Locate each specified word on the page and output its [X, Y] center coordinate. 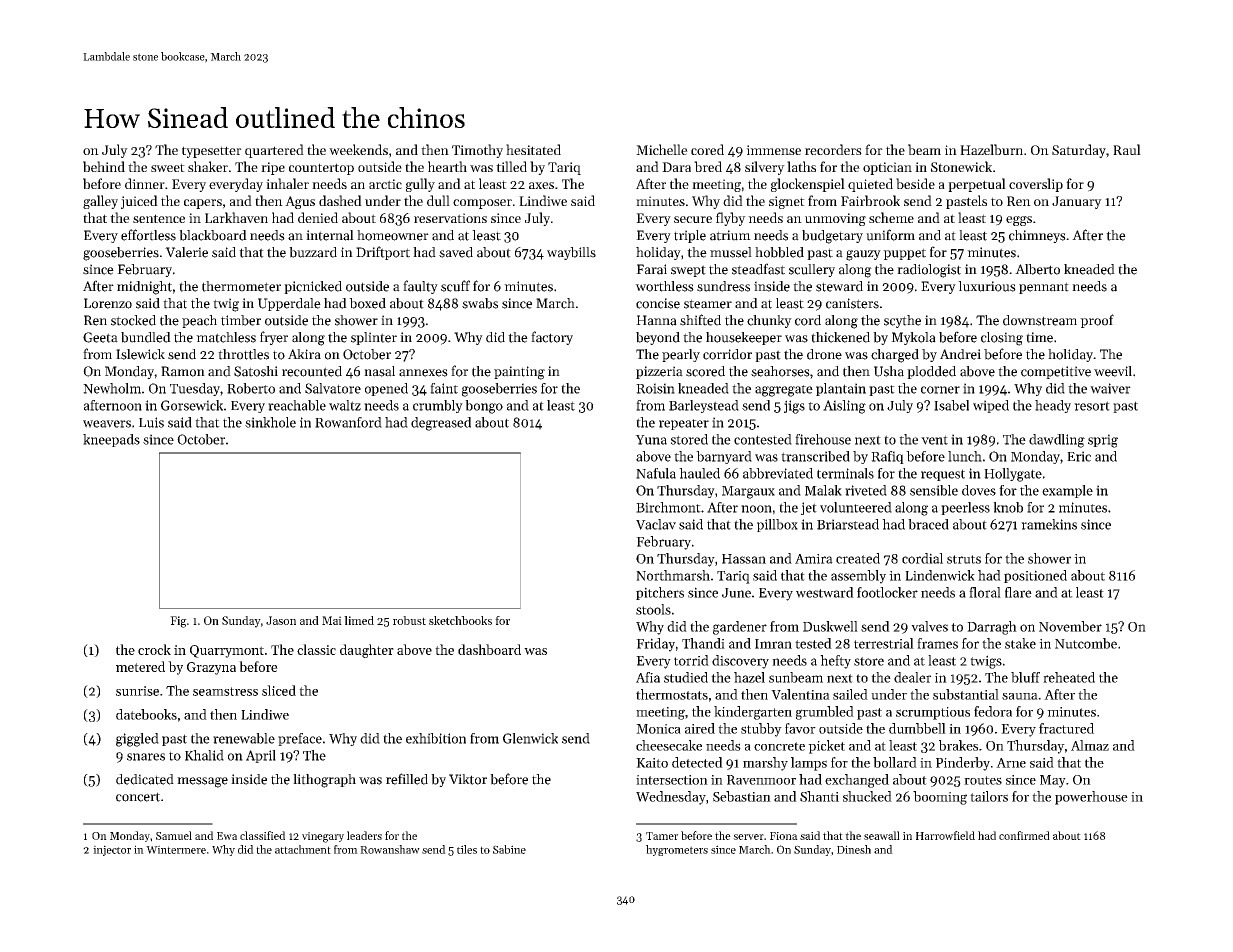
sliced [279, 690]
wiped [991, 406]
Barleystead [704, 406]
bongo [484, 407]
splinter [374, 338]
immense [773, 150]
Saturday [1079, 151]
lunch [965, 456]
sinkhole [270, 422]
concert [138, 797]
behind [104, 166]
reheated [1069, 677]
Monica [658, 729]
